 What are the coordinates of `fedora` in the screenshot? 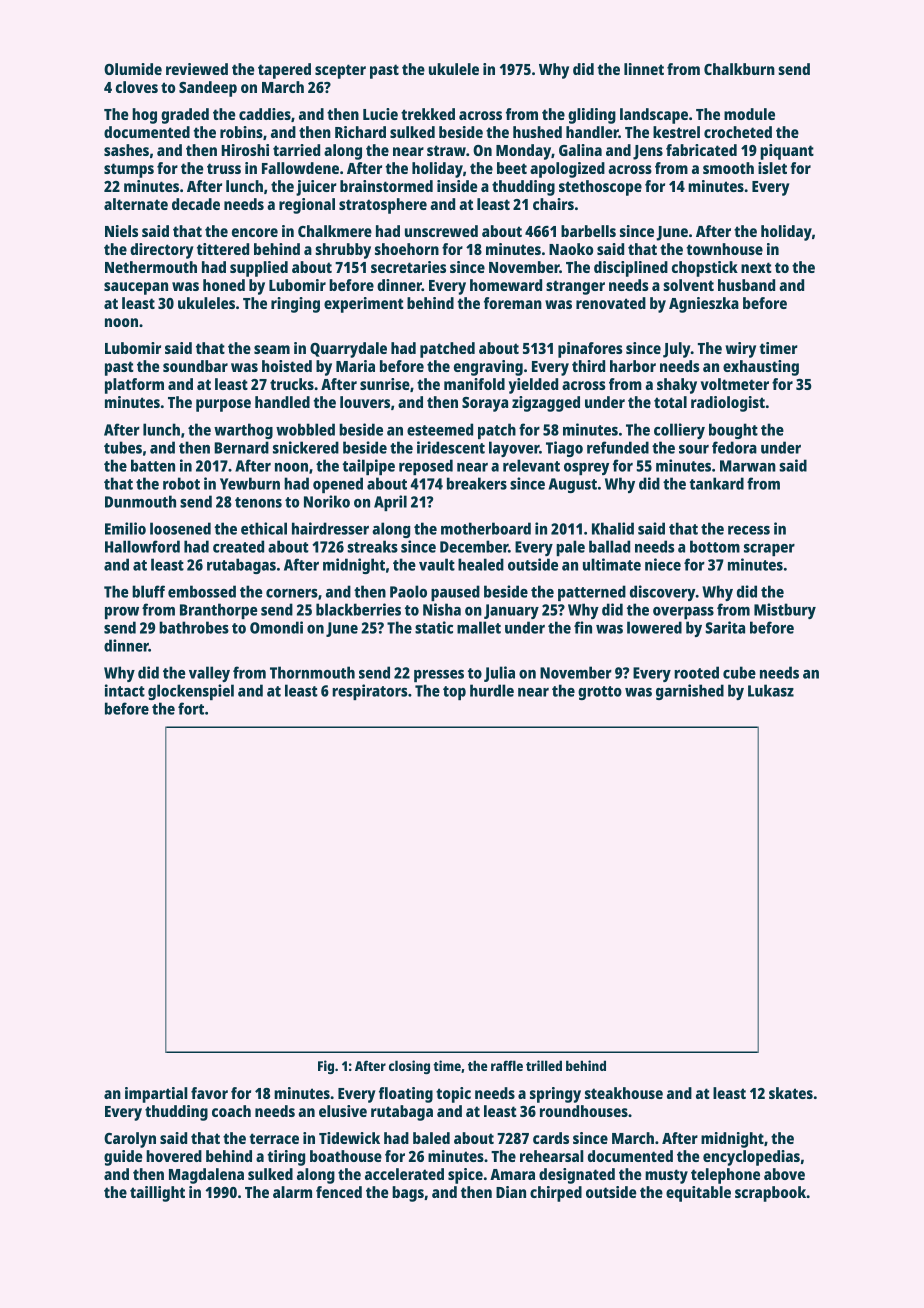 It's located at (734, 447).
